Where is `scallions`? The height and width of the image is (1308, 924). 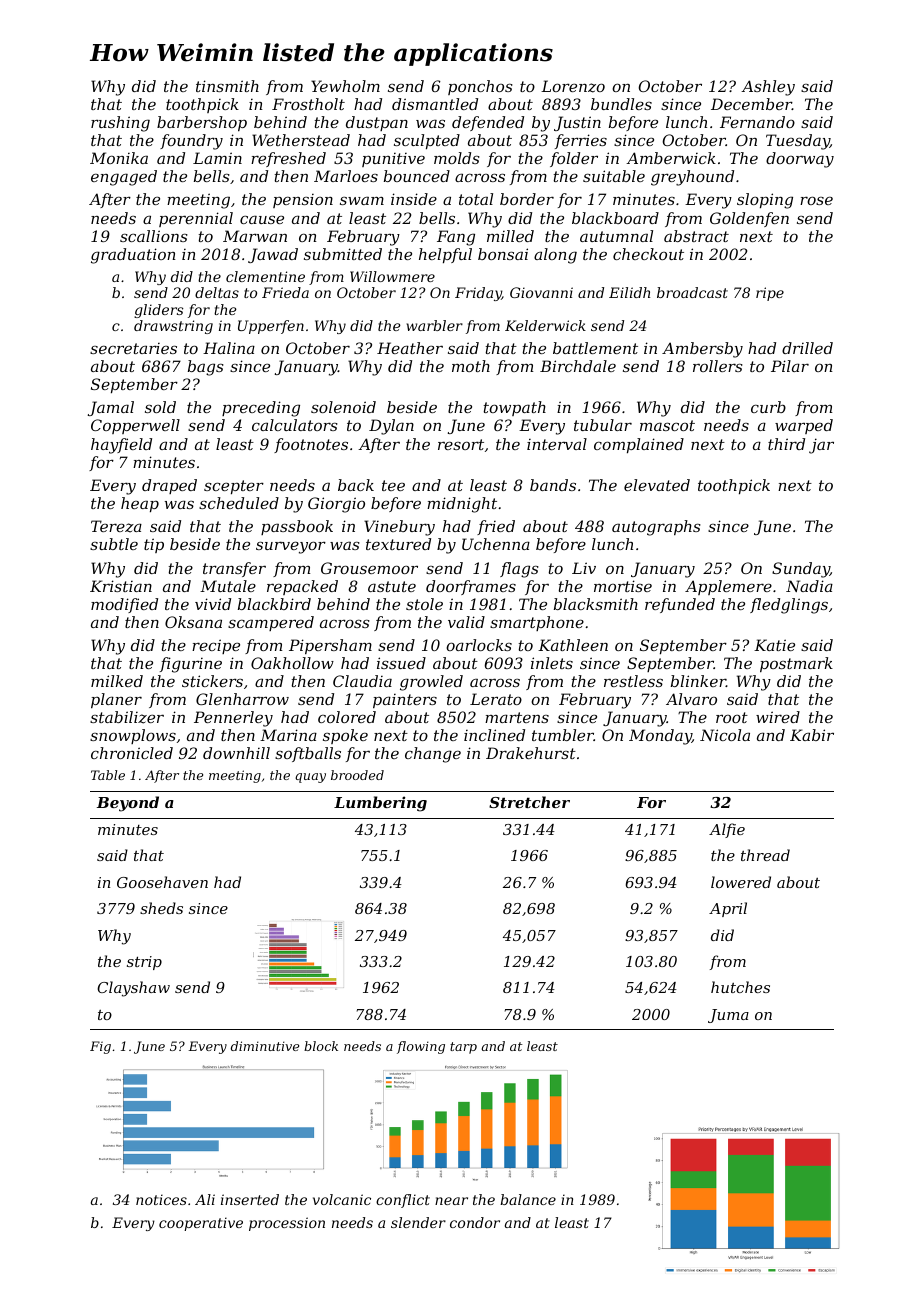
scallions is located at coordinates (154, 236).
